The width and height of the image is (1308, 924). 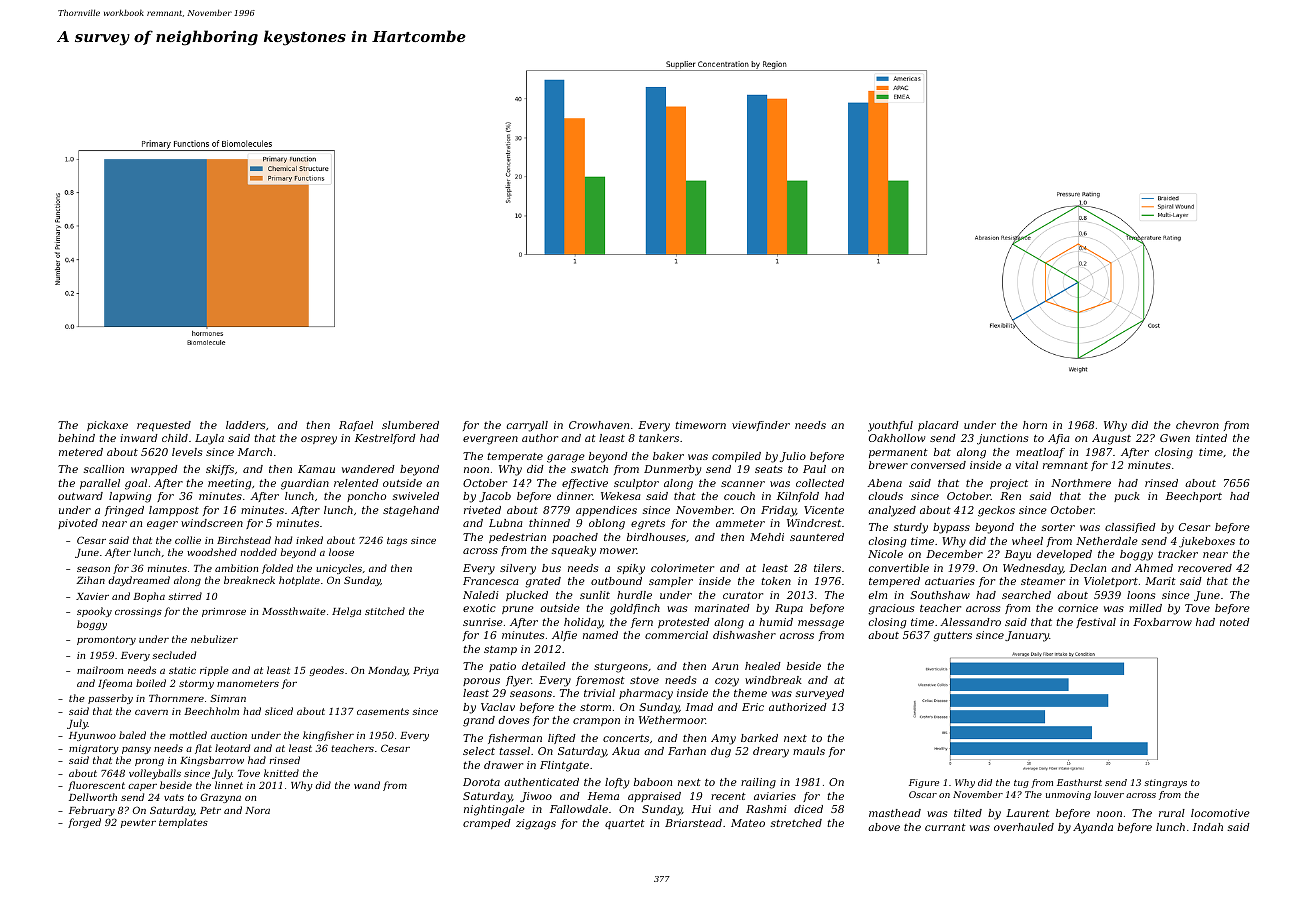 What do you see at coordinates (518, 569) in the image?
I see `silvery` at bounding box center [518, 569].
